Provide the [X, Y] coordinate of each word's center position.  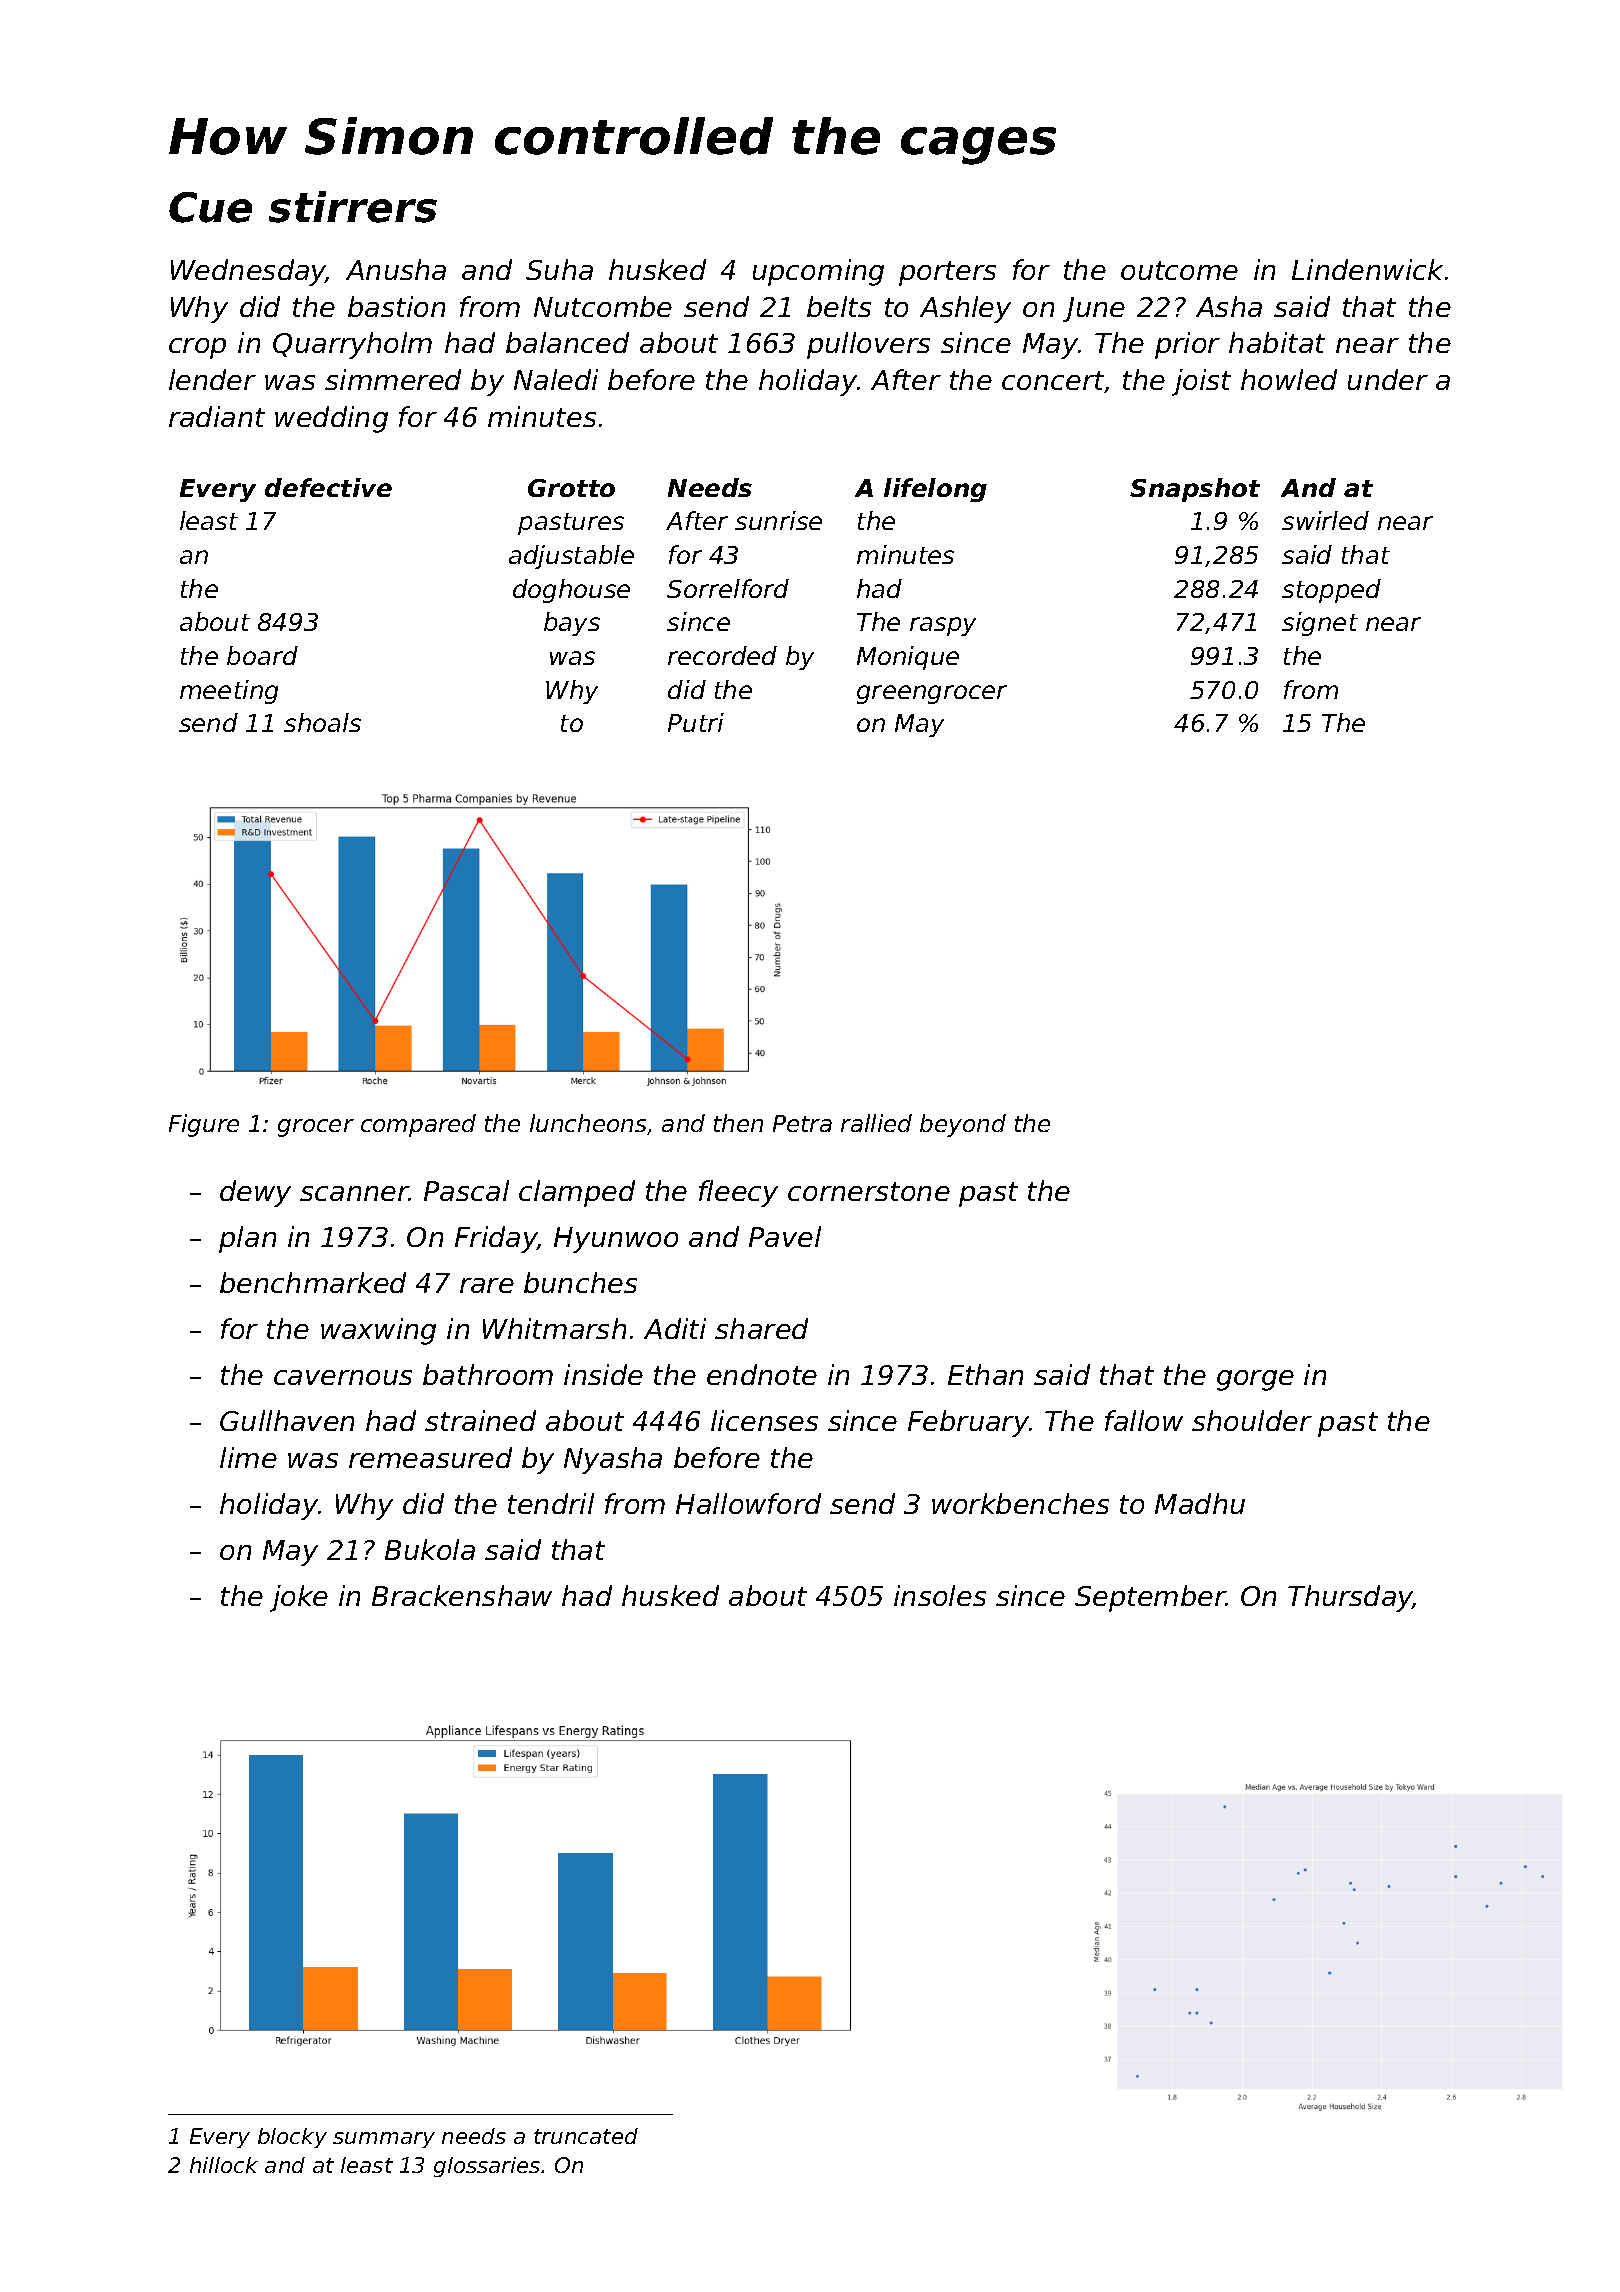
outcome [1179, 270]
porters [947, 273]
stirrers [353, 207]
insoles [940, 1595]
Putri [696, 722]
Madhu [1200, 1503]
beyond [963, 1125]
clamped [577, 1193]
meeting [229, 692]
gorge [1255, 1380]
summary [384, 2140]
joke [299, 1598]
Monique [908, 658]
